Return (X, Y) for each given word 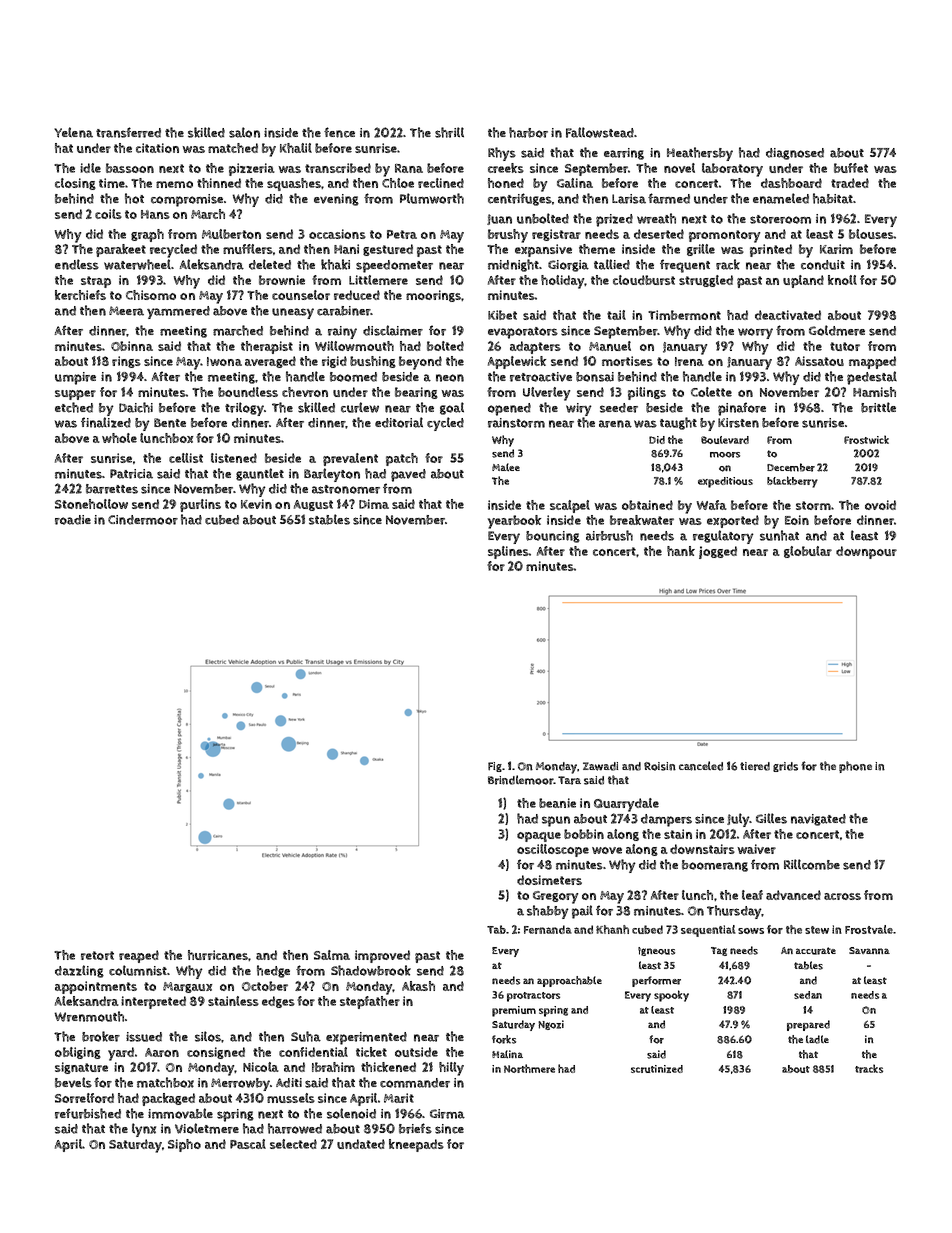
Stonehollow (91, 504)
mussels (291, 1098)
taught (678, 423)
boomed (353, 377)
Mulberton (231, 234)
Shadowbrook (371, 970)
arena (615, 424)
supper (75, 395)
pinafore (742, 409)
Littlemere (378, 280)
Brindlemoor (521, 780)
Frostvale (869, 929)
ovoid (880, 505)
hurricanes (218, 955)
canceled (701, 766)
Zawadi (600, 766)
